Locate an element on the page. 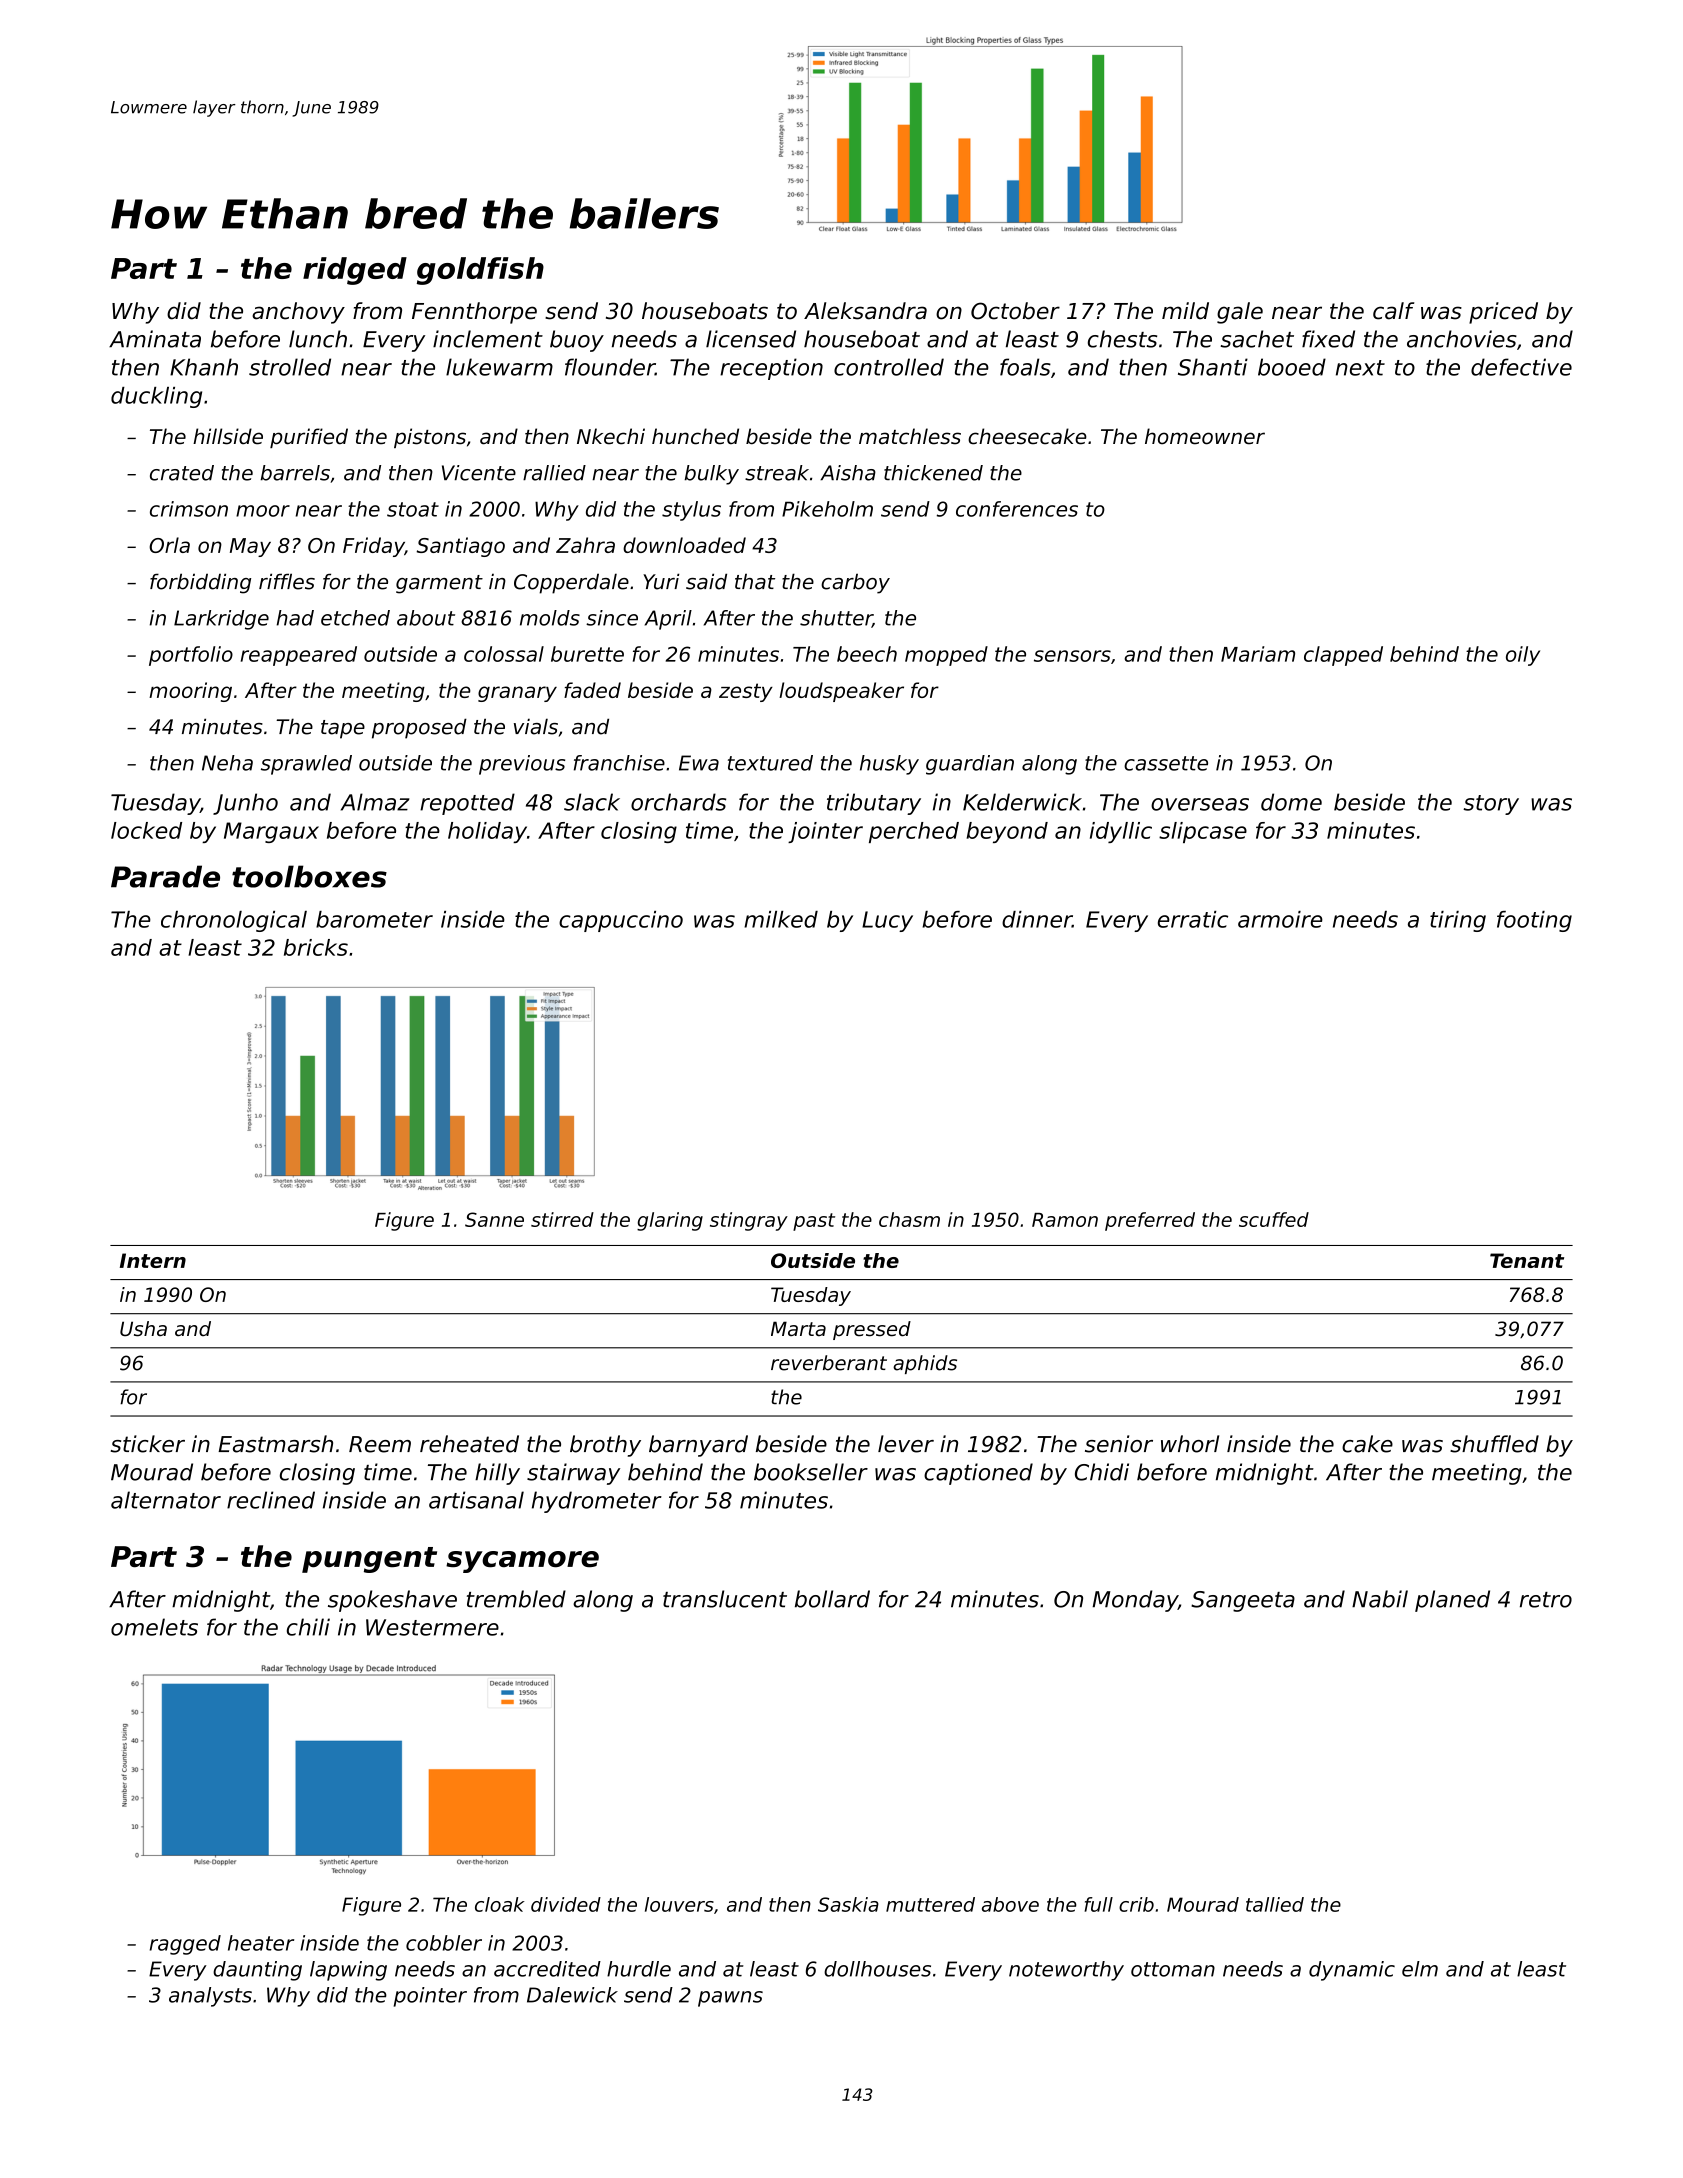 This page has width=1683, height=2178. goldfish is located at coordinates (480, 271).
